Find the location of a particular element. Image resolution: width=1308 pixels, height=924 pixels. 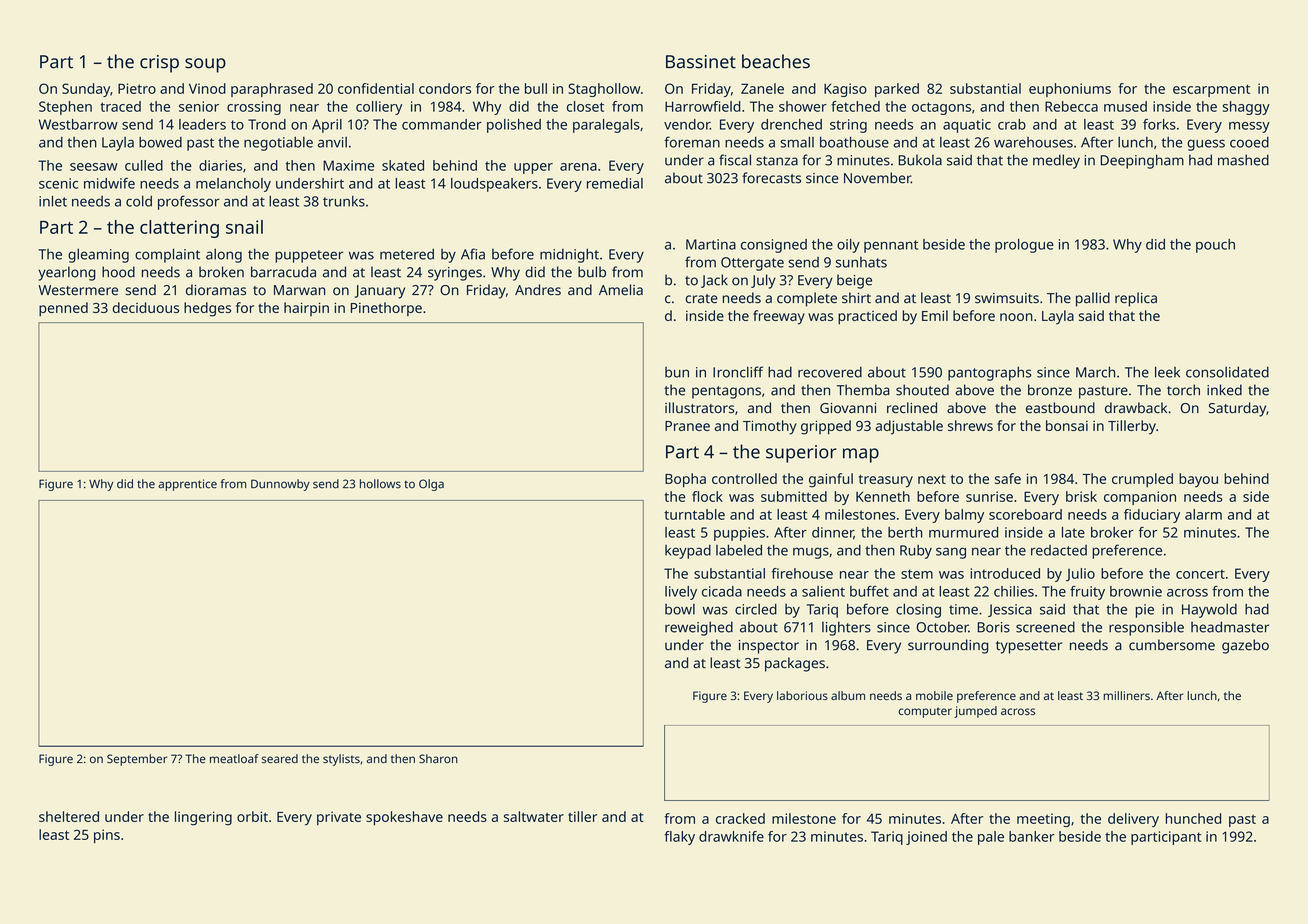

bayou is located at coordinates (1198, 480).
